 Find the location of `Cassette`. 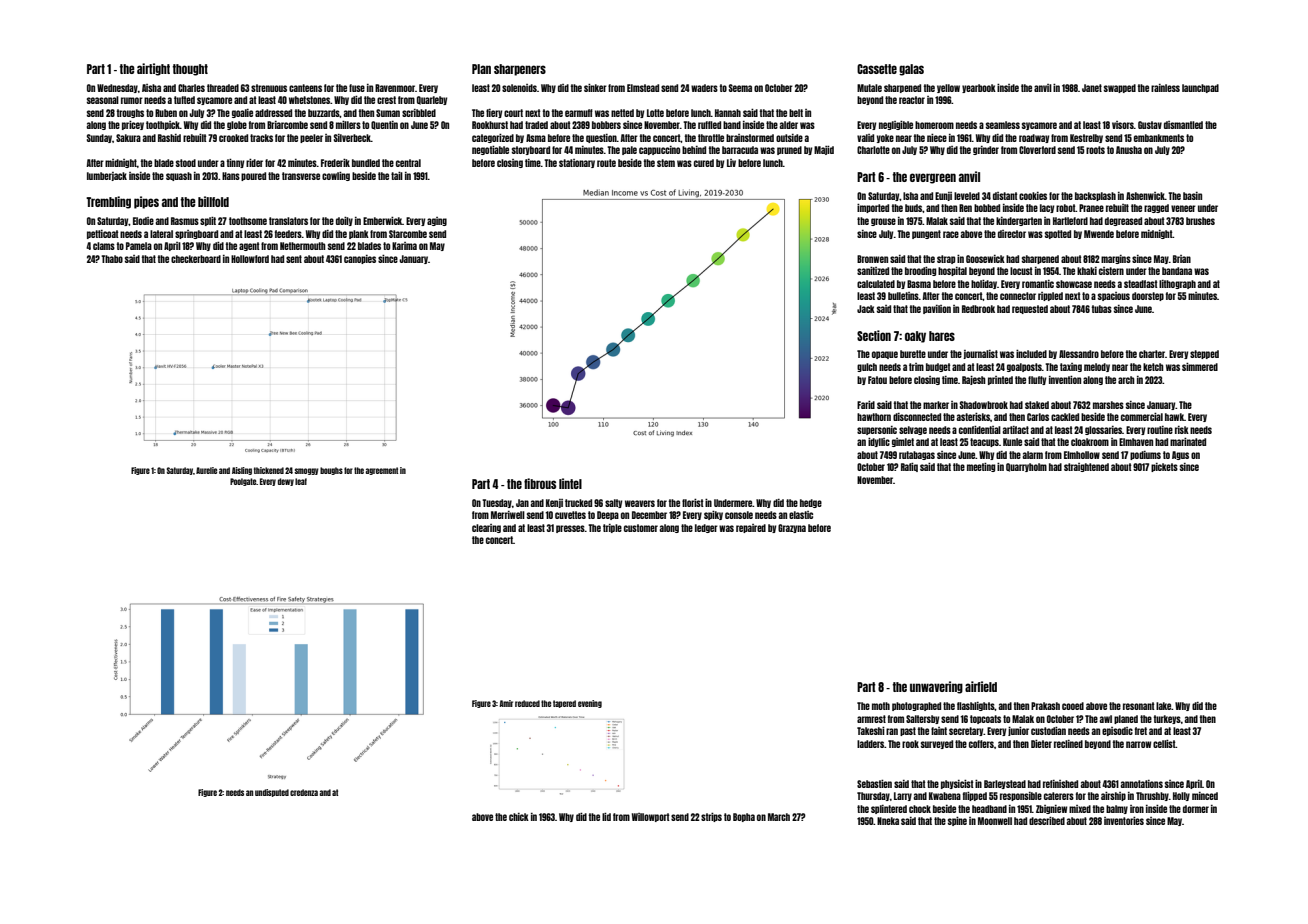

Cassette is located at coordinates (877, 69).
